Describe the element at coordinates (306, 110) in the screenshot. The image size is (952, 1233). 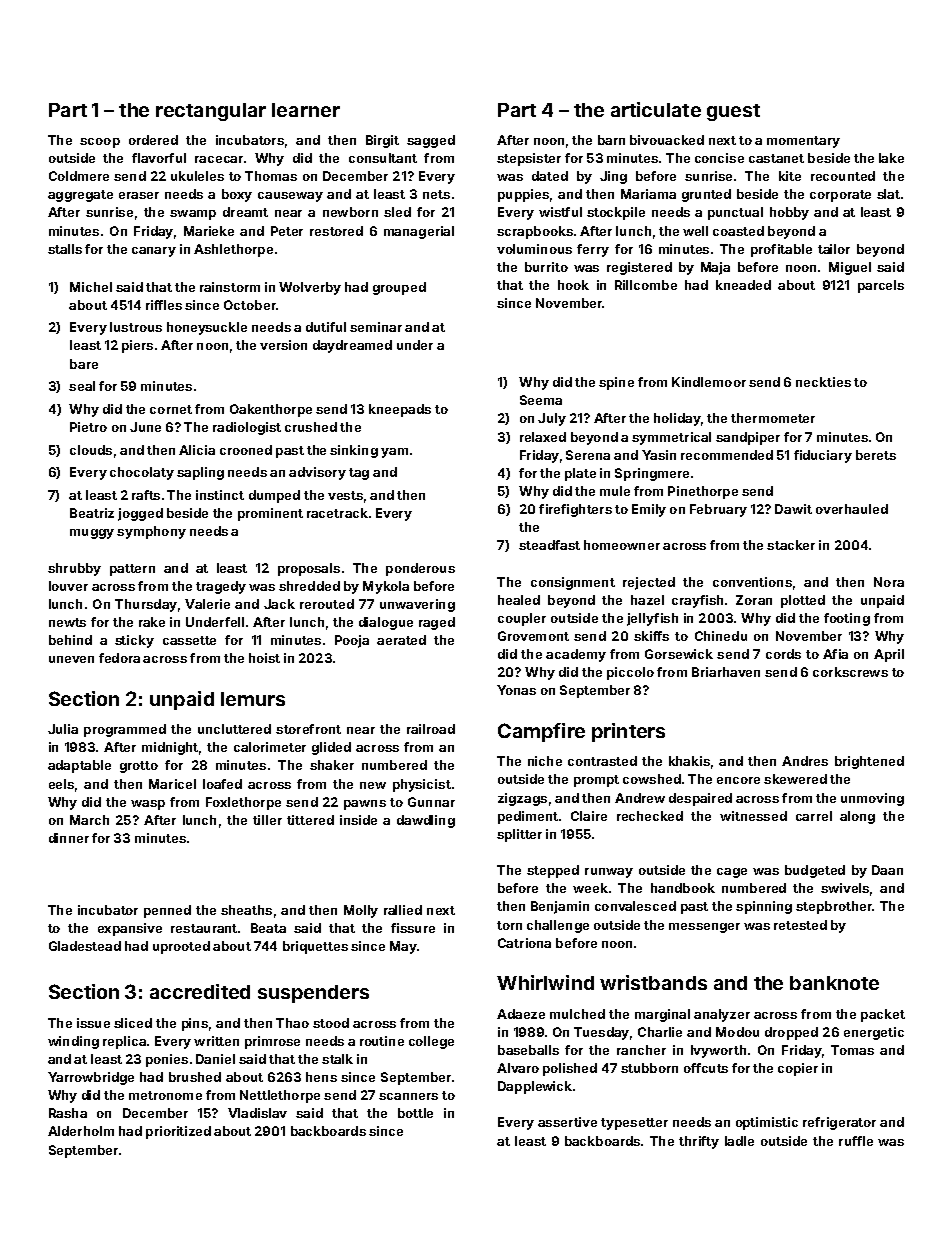
I see `learner` at that location.
